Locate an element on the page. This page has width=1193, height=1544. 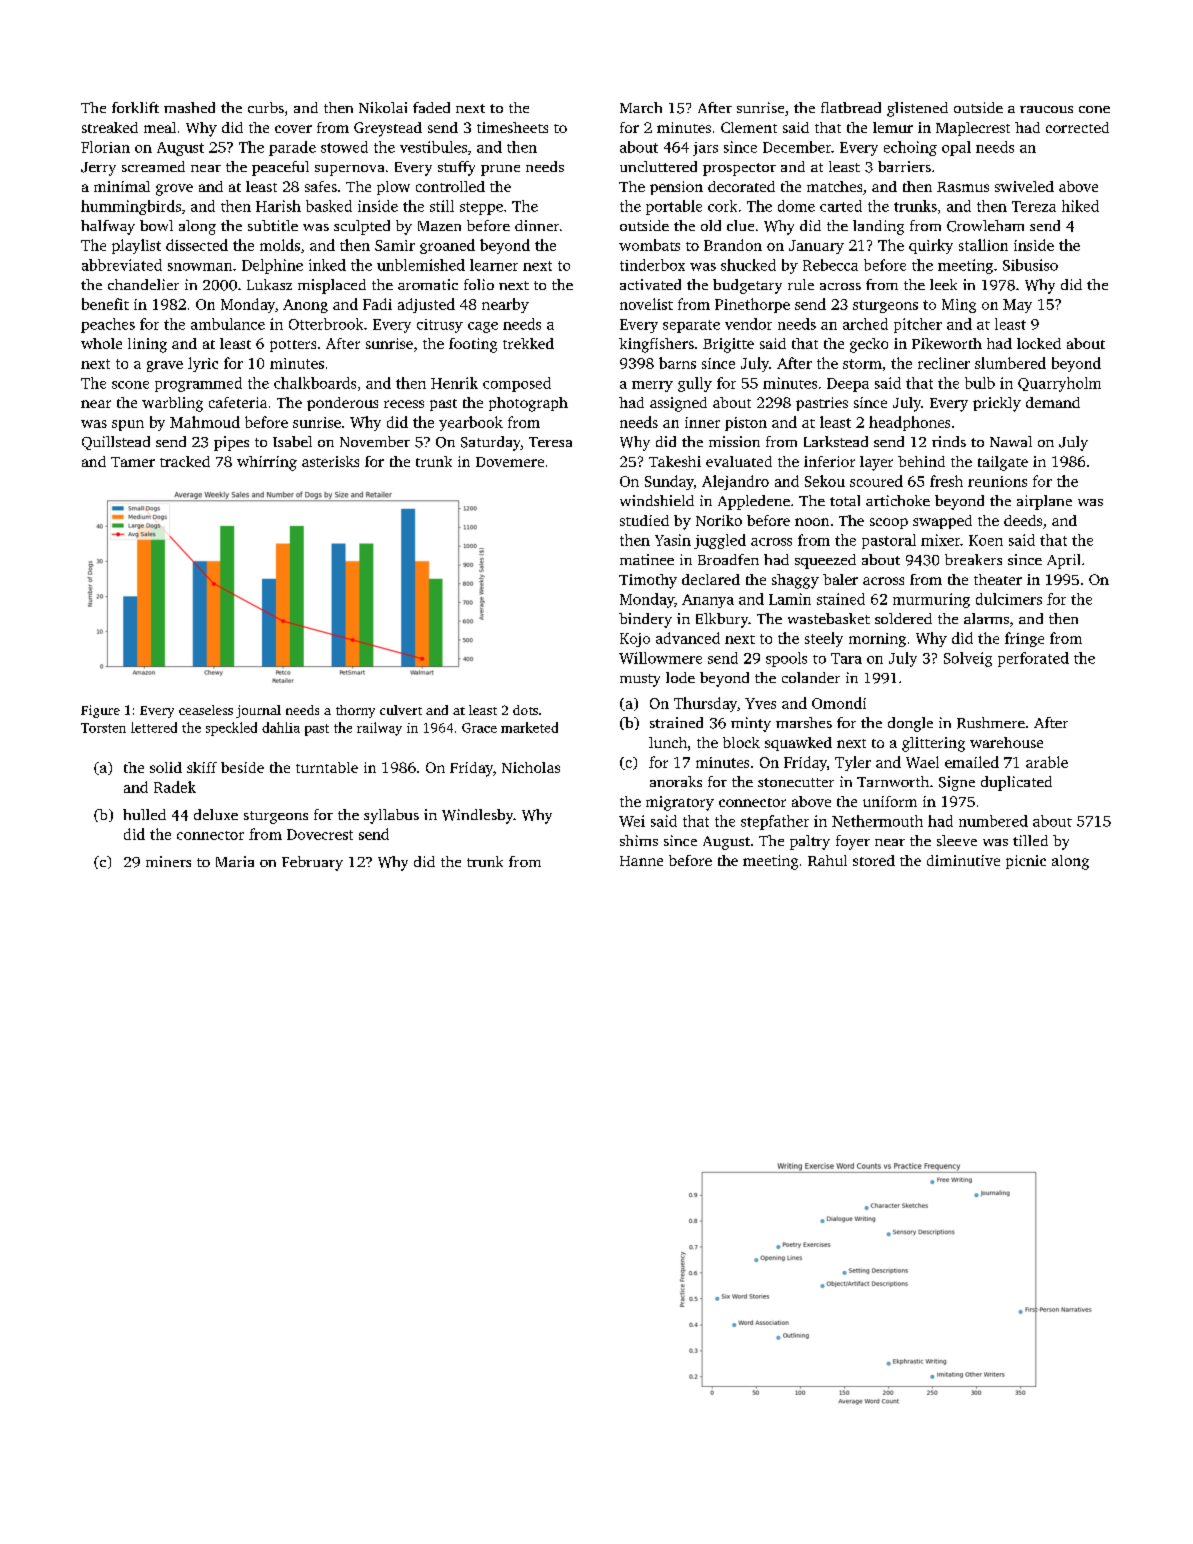
mashed is located at coordinates (189, 107).
